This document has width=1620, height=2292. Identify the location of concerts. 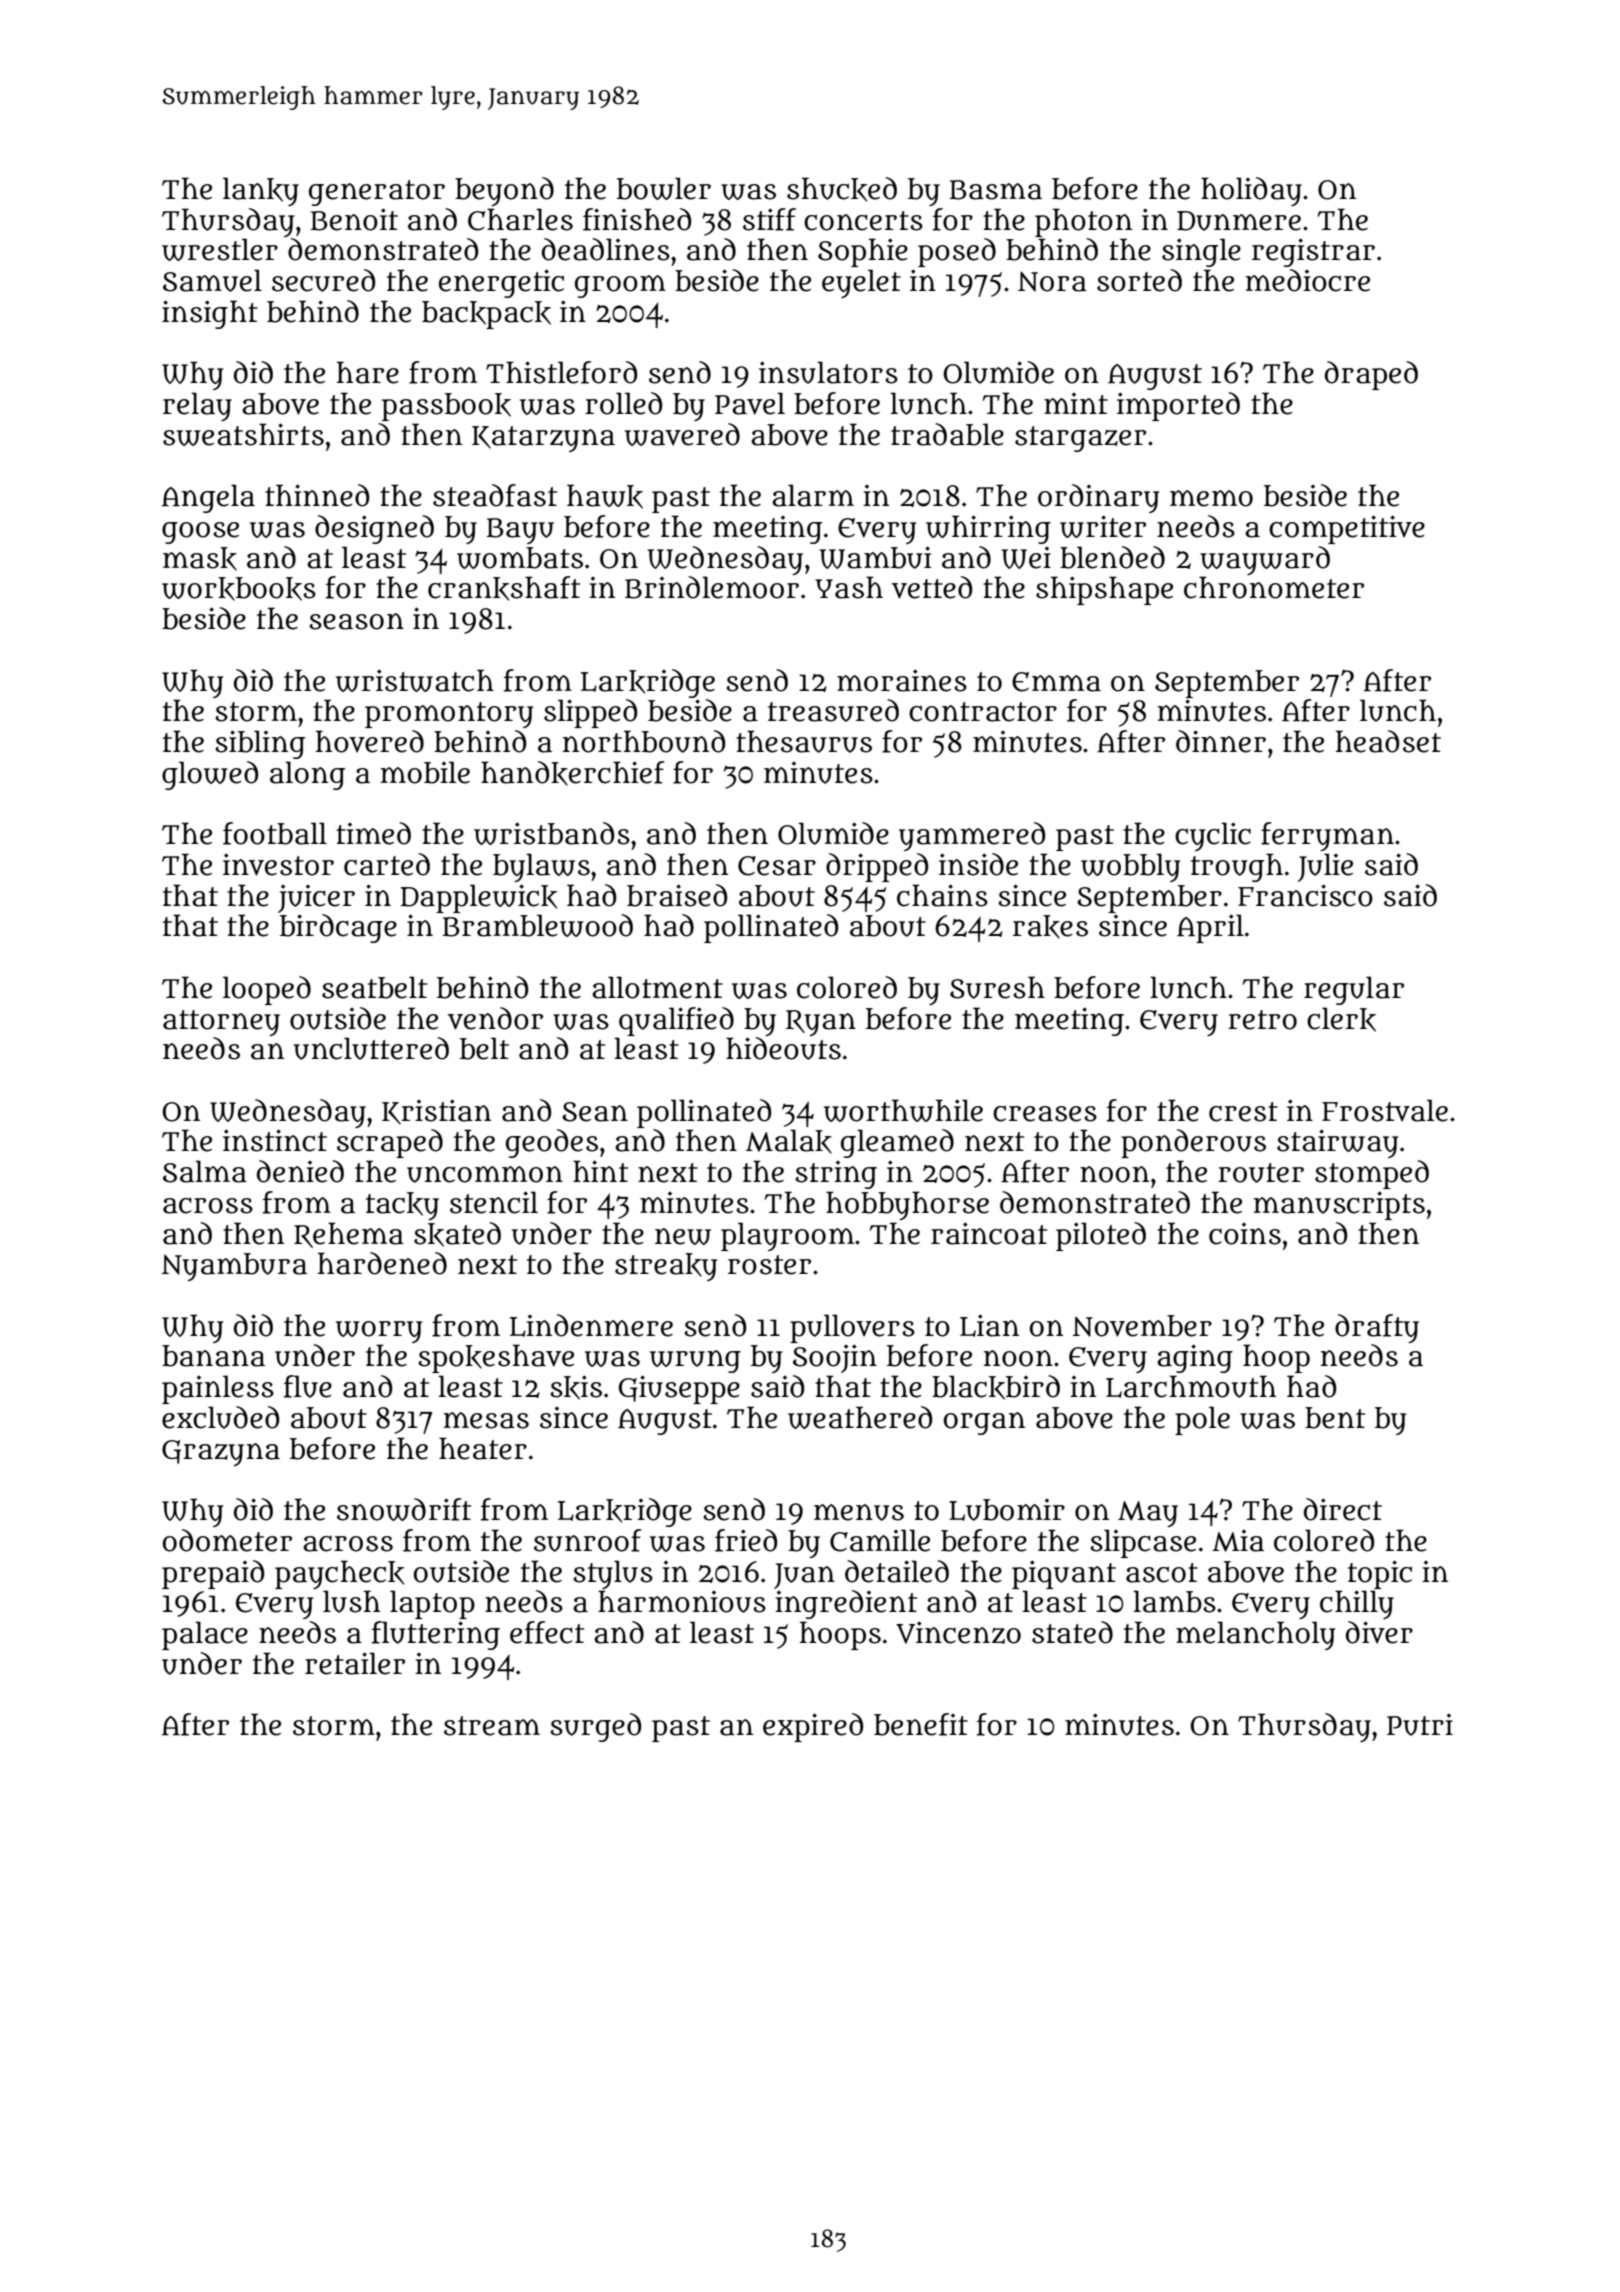
(863, 221).
